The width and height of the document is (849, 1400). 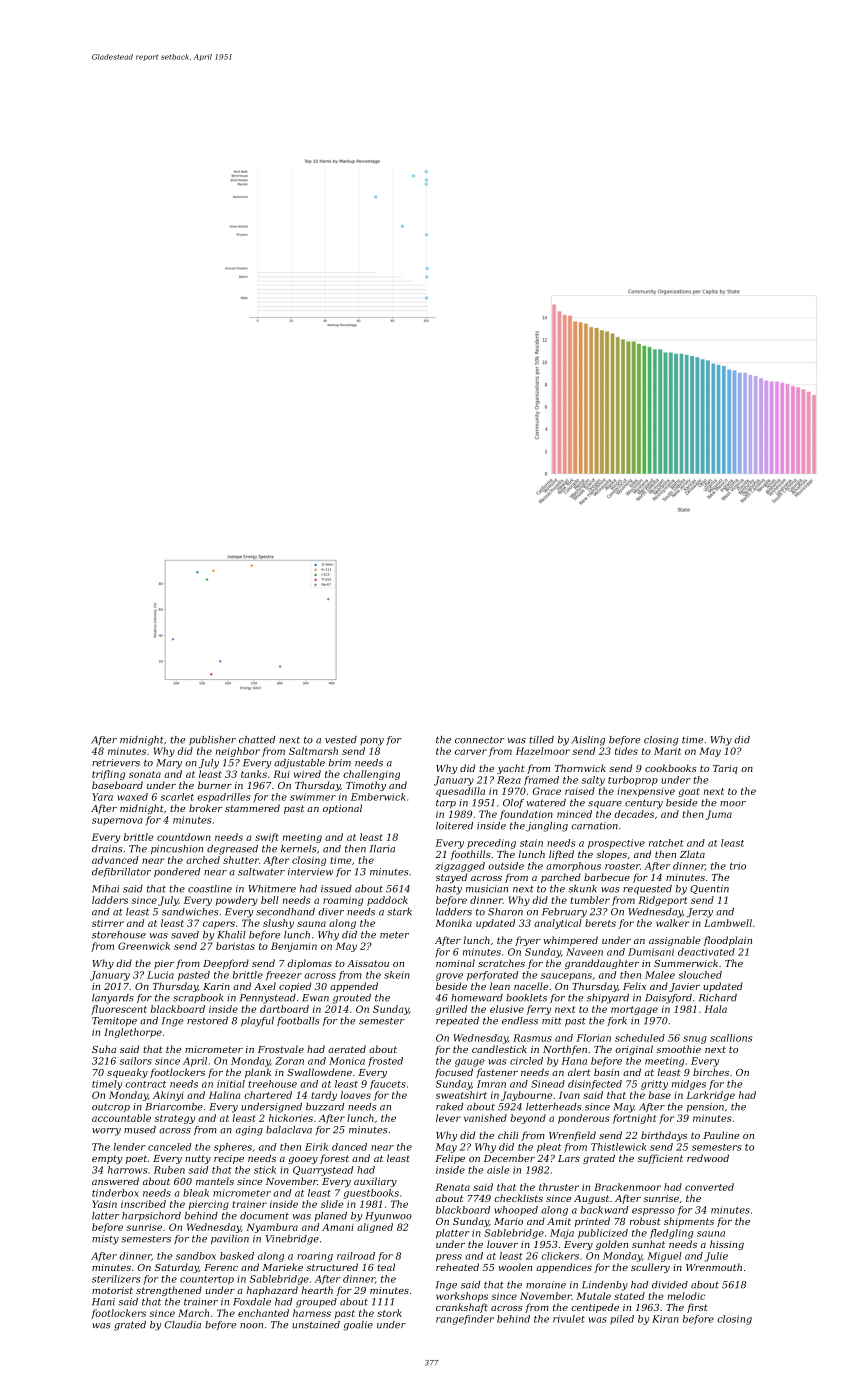 I want to click on planed, so click(x=331, y=1216).
